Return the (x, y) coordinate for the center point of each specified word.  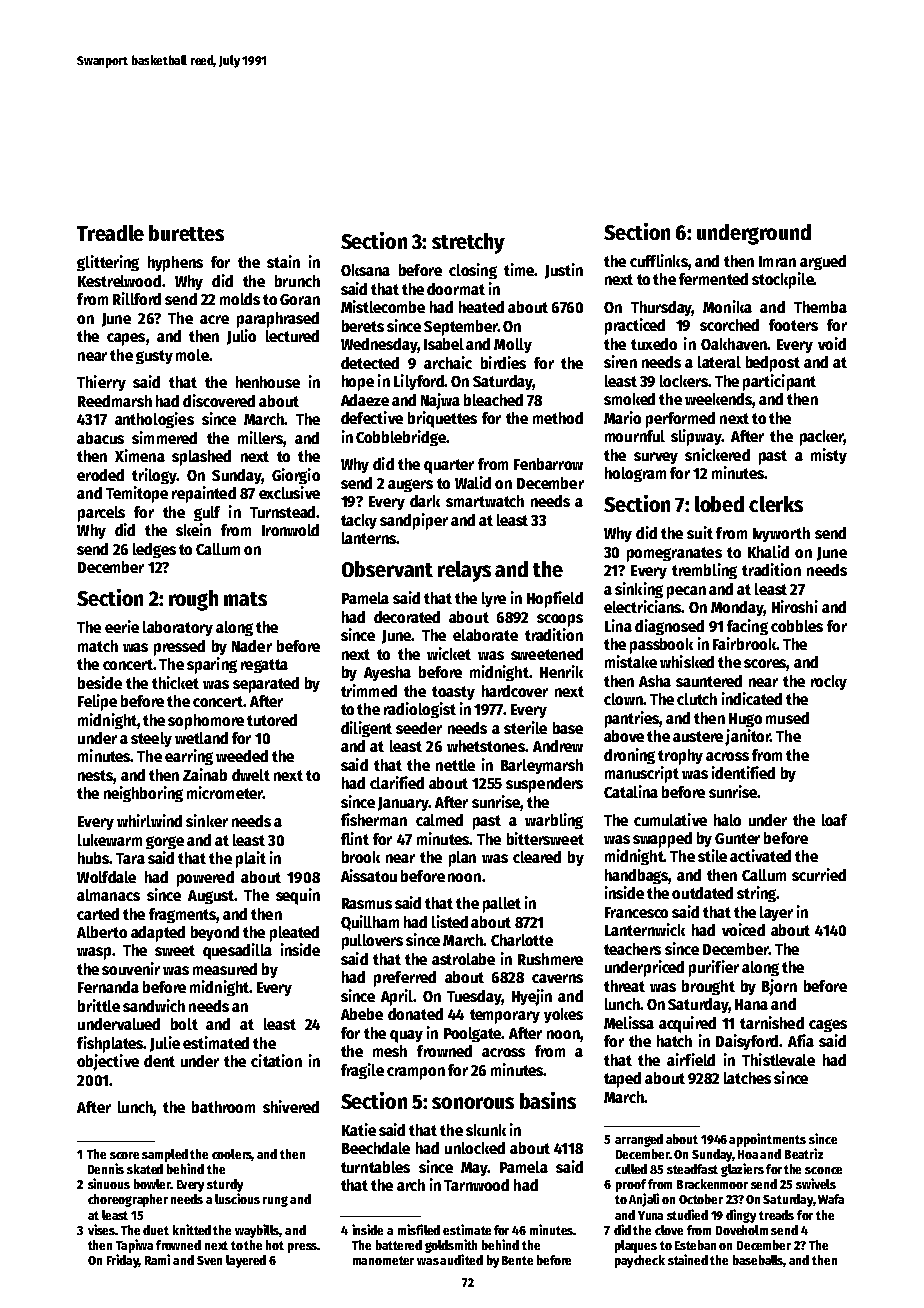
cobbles (797, 626)
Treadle (110, 233)
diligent (366, 729)
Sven (209, 1260)
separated (266, 685)
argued (823, 262)
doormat (456, 289)
